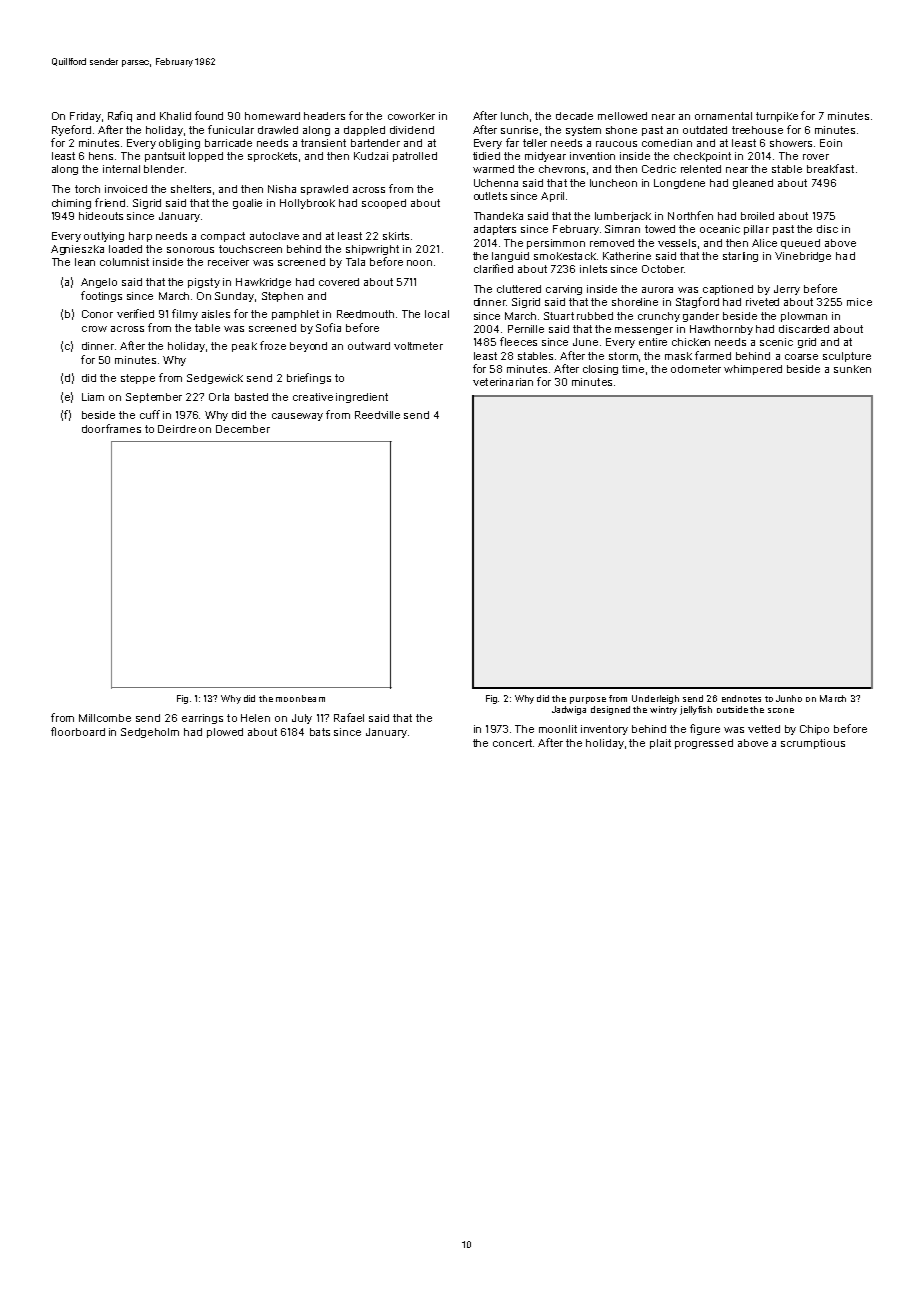 The image size is (924, 1308). I want to click on December, so click(243, 429).
